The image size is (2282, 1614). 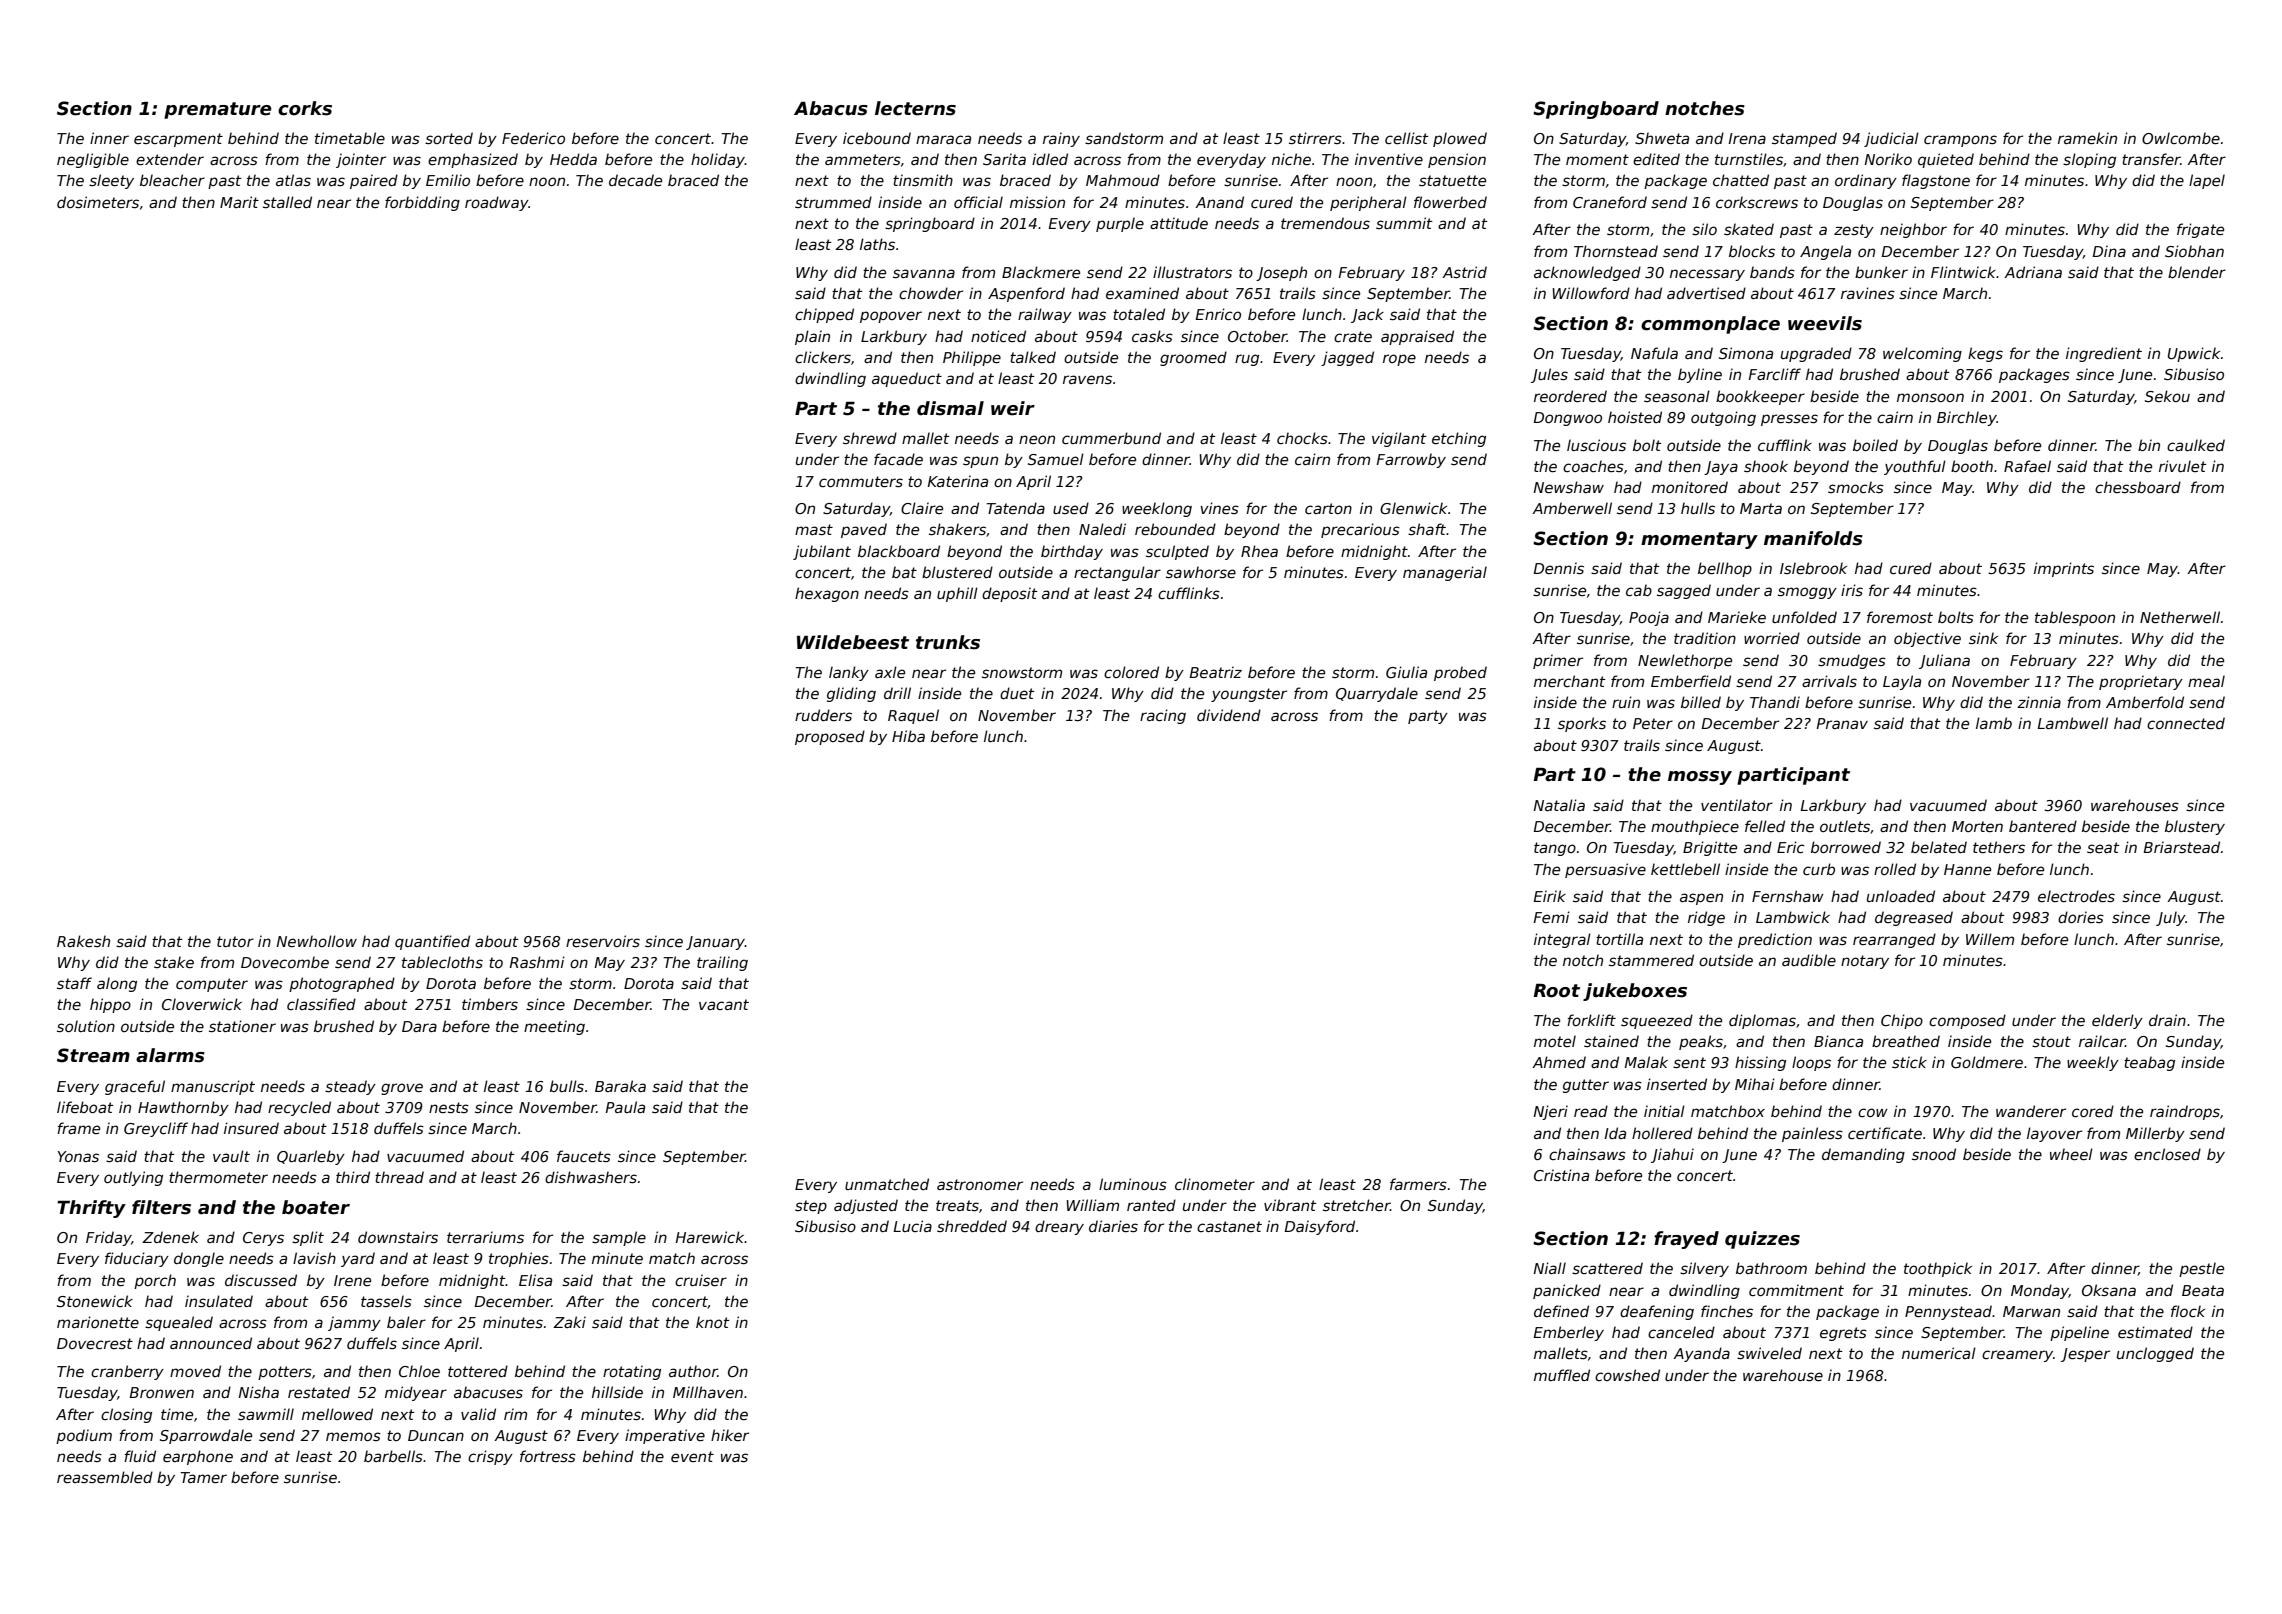 What do you see at coordinates (419, 1026) in the screenshot?
I see `Dara` at bounding box center [419, 1026].
